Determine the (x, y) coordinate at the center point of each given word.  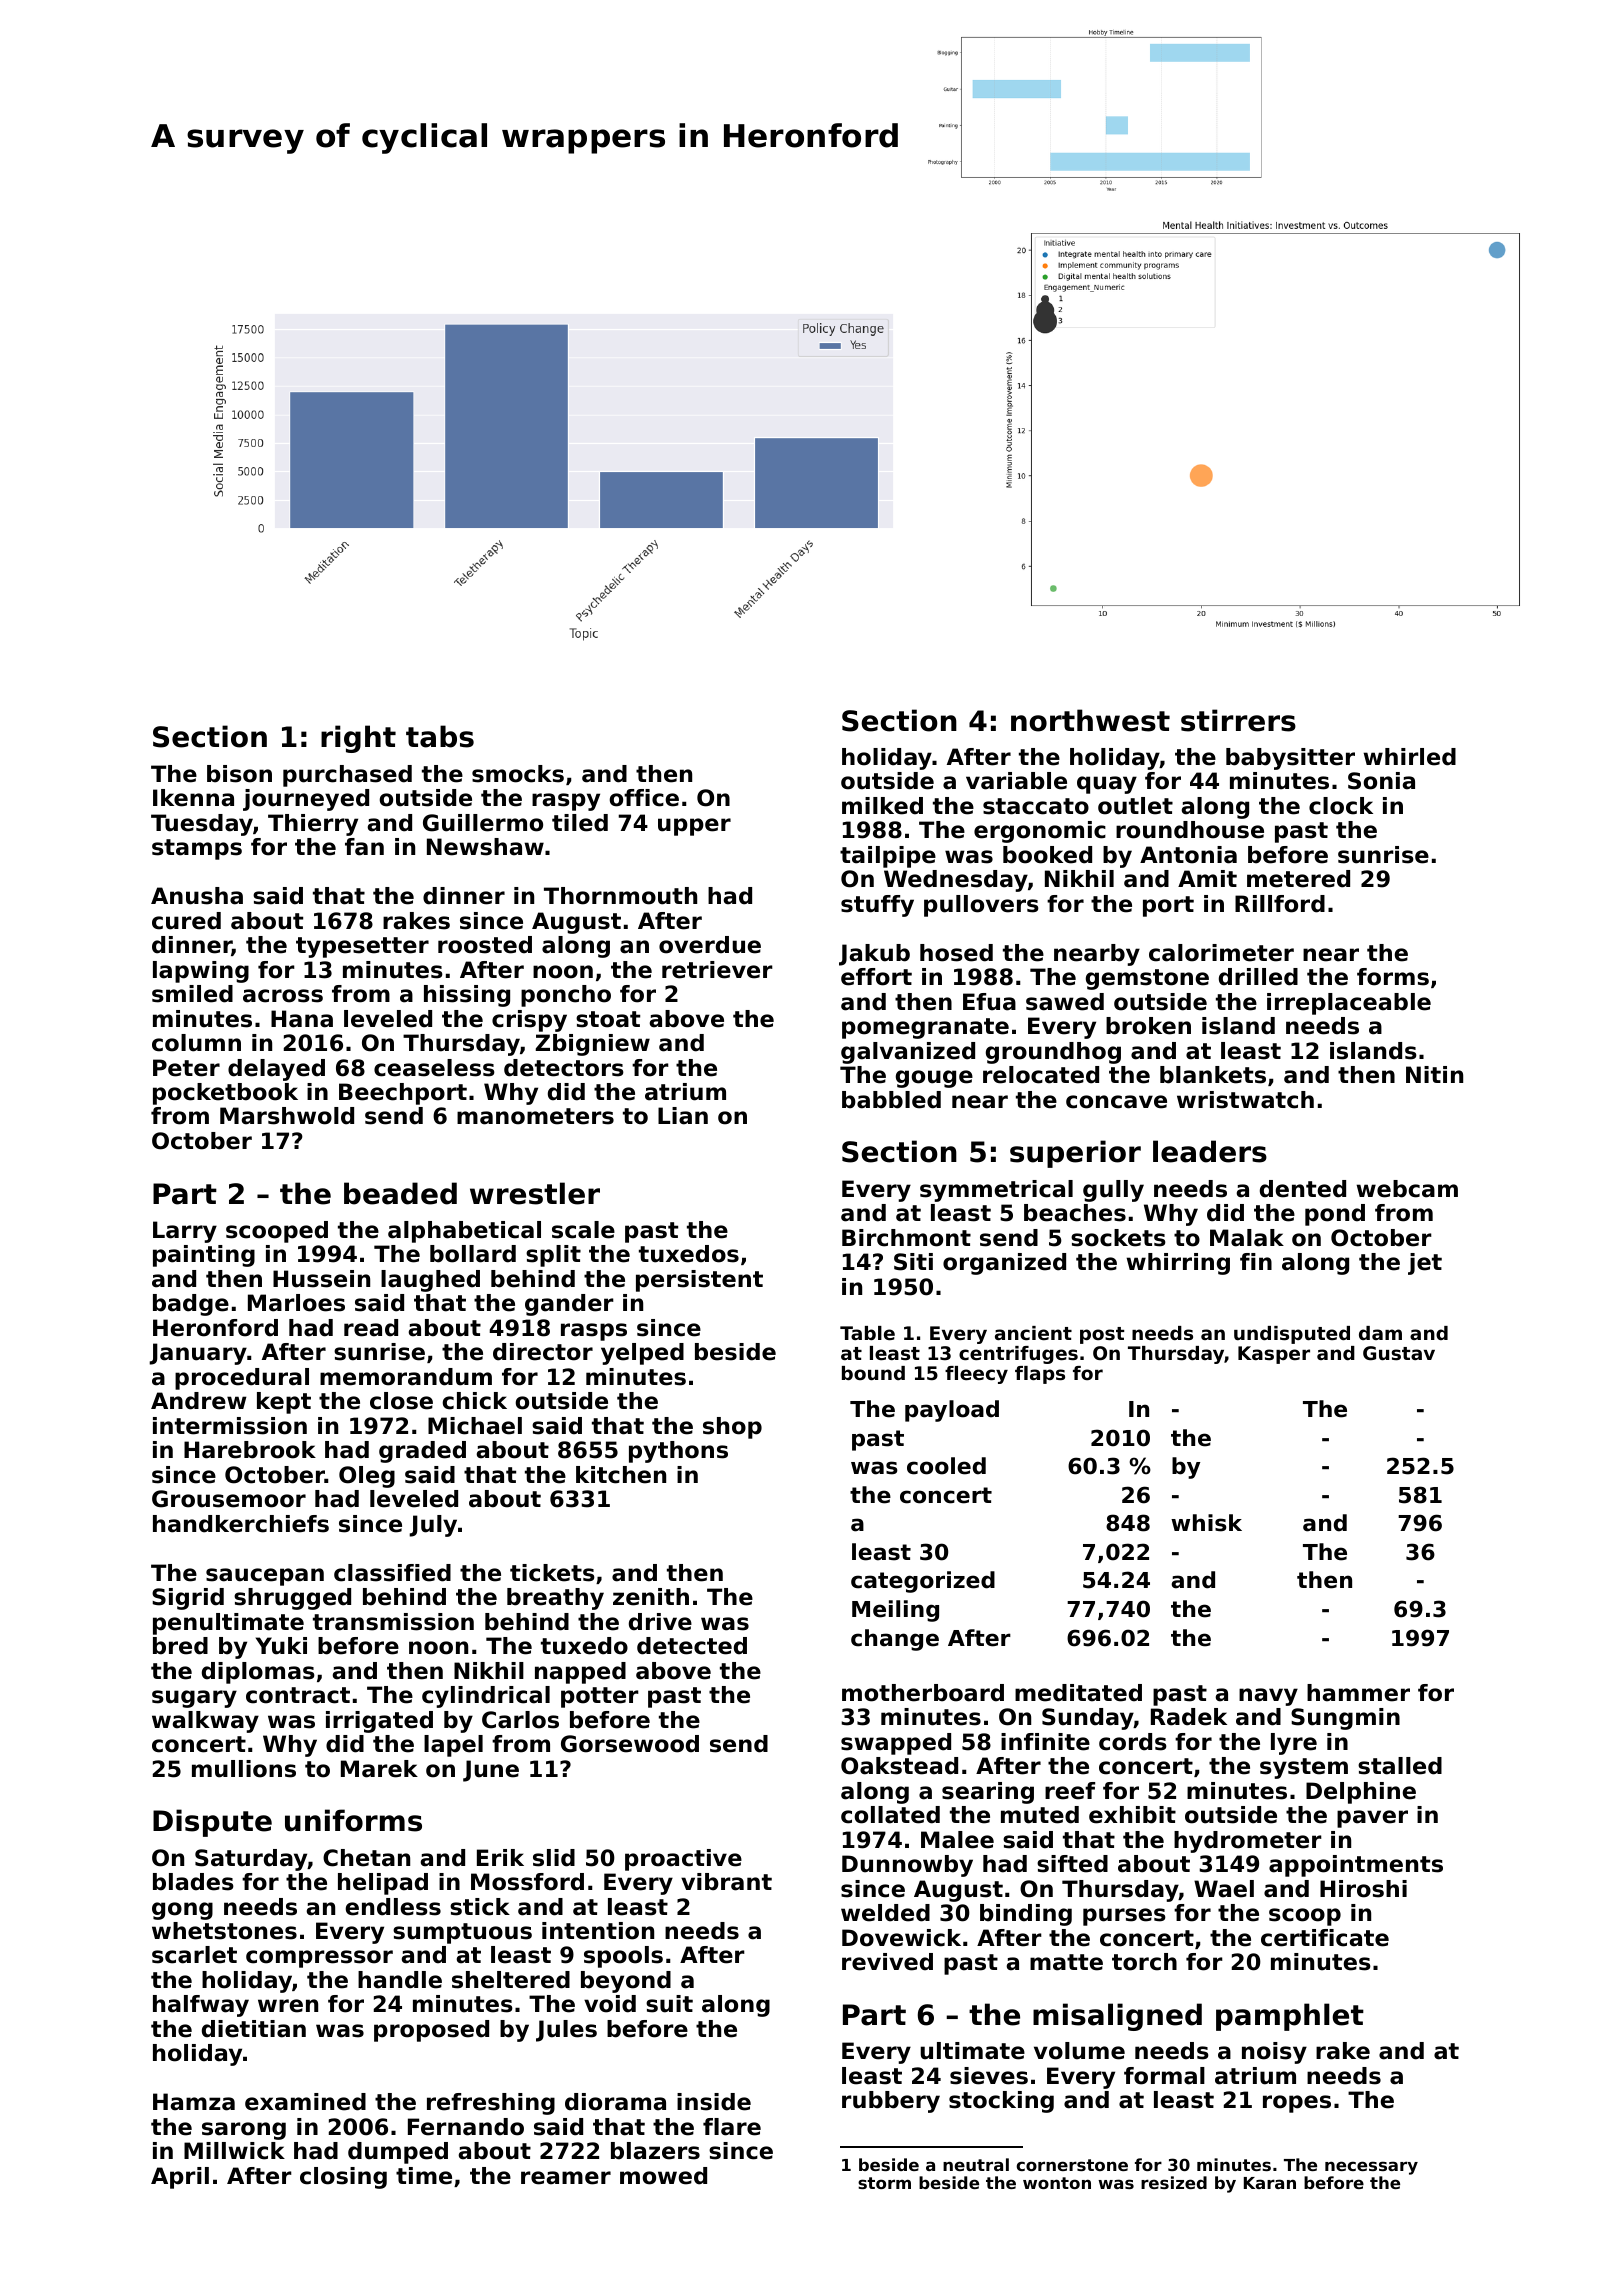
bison (239, 774)
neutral (976, 2164)
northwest (1090, 720)
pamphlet (1290, 2017)
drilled (1258, 977)
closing (343, 2178)
